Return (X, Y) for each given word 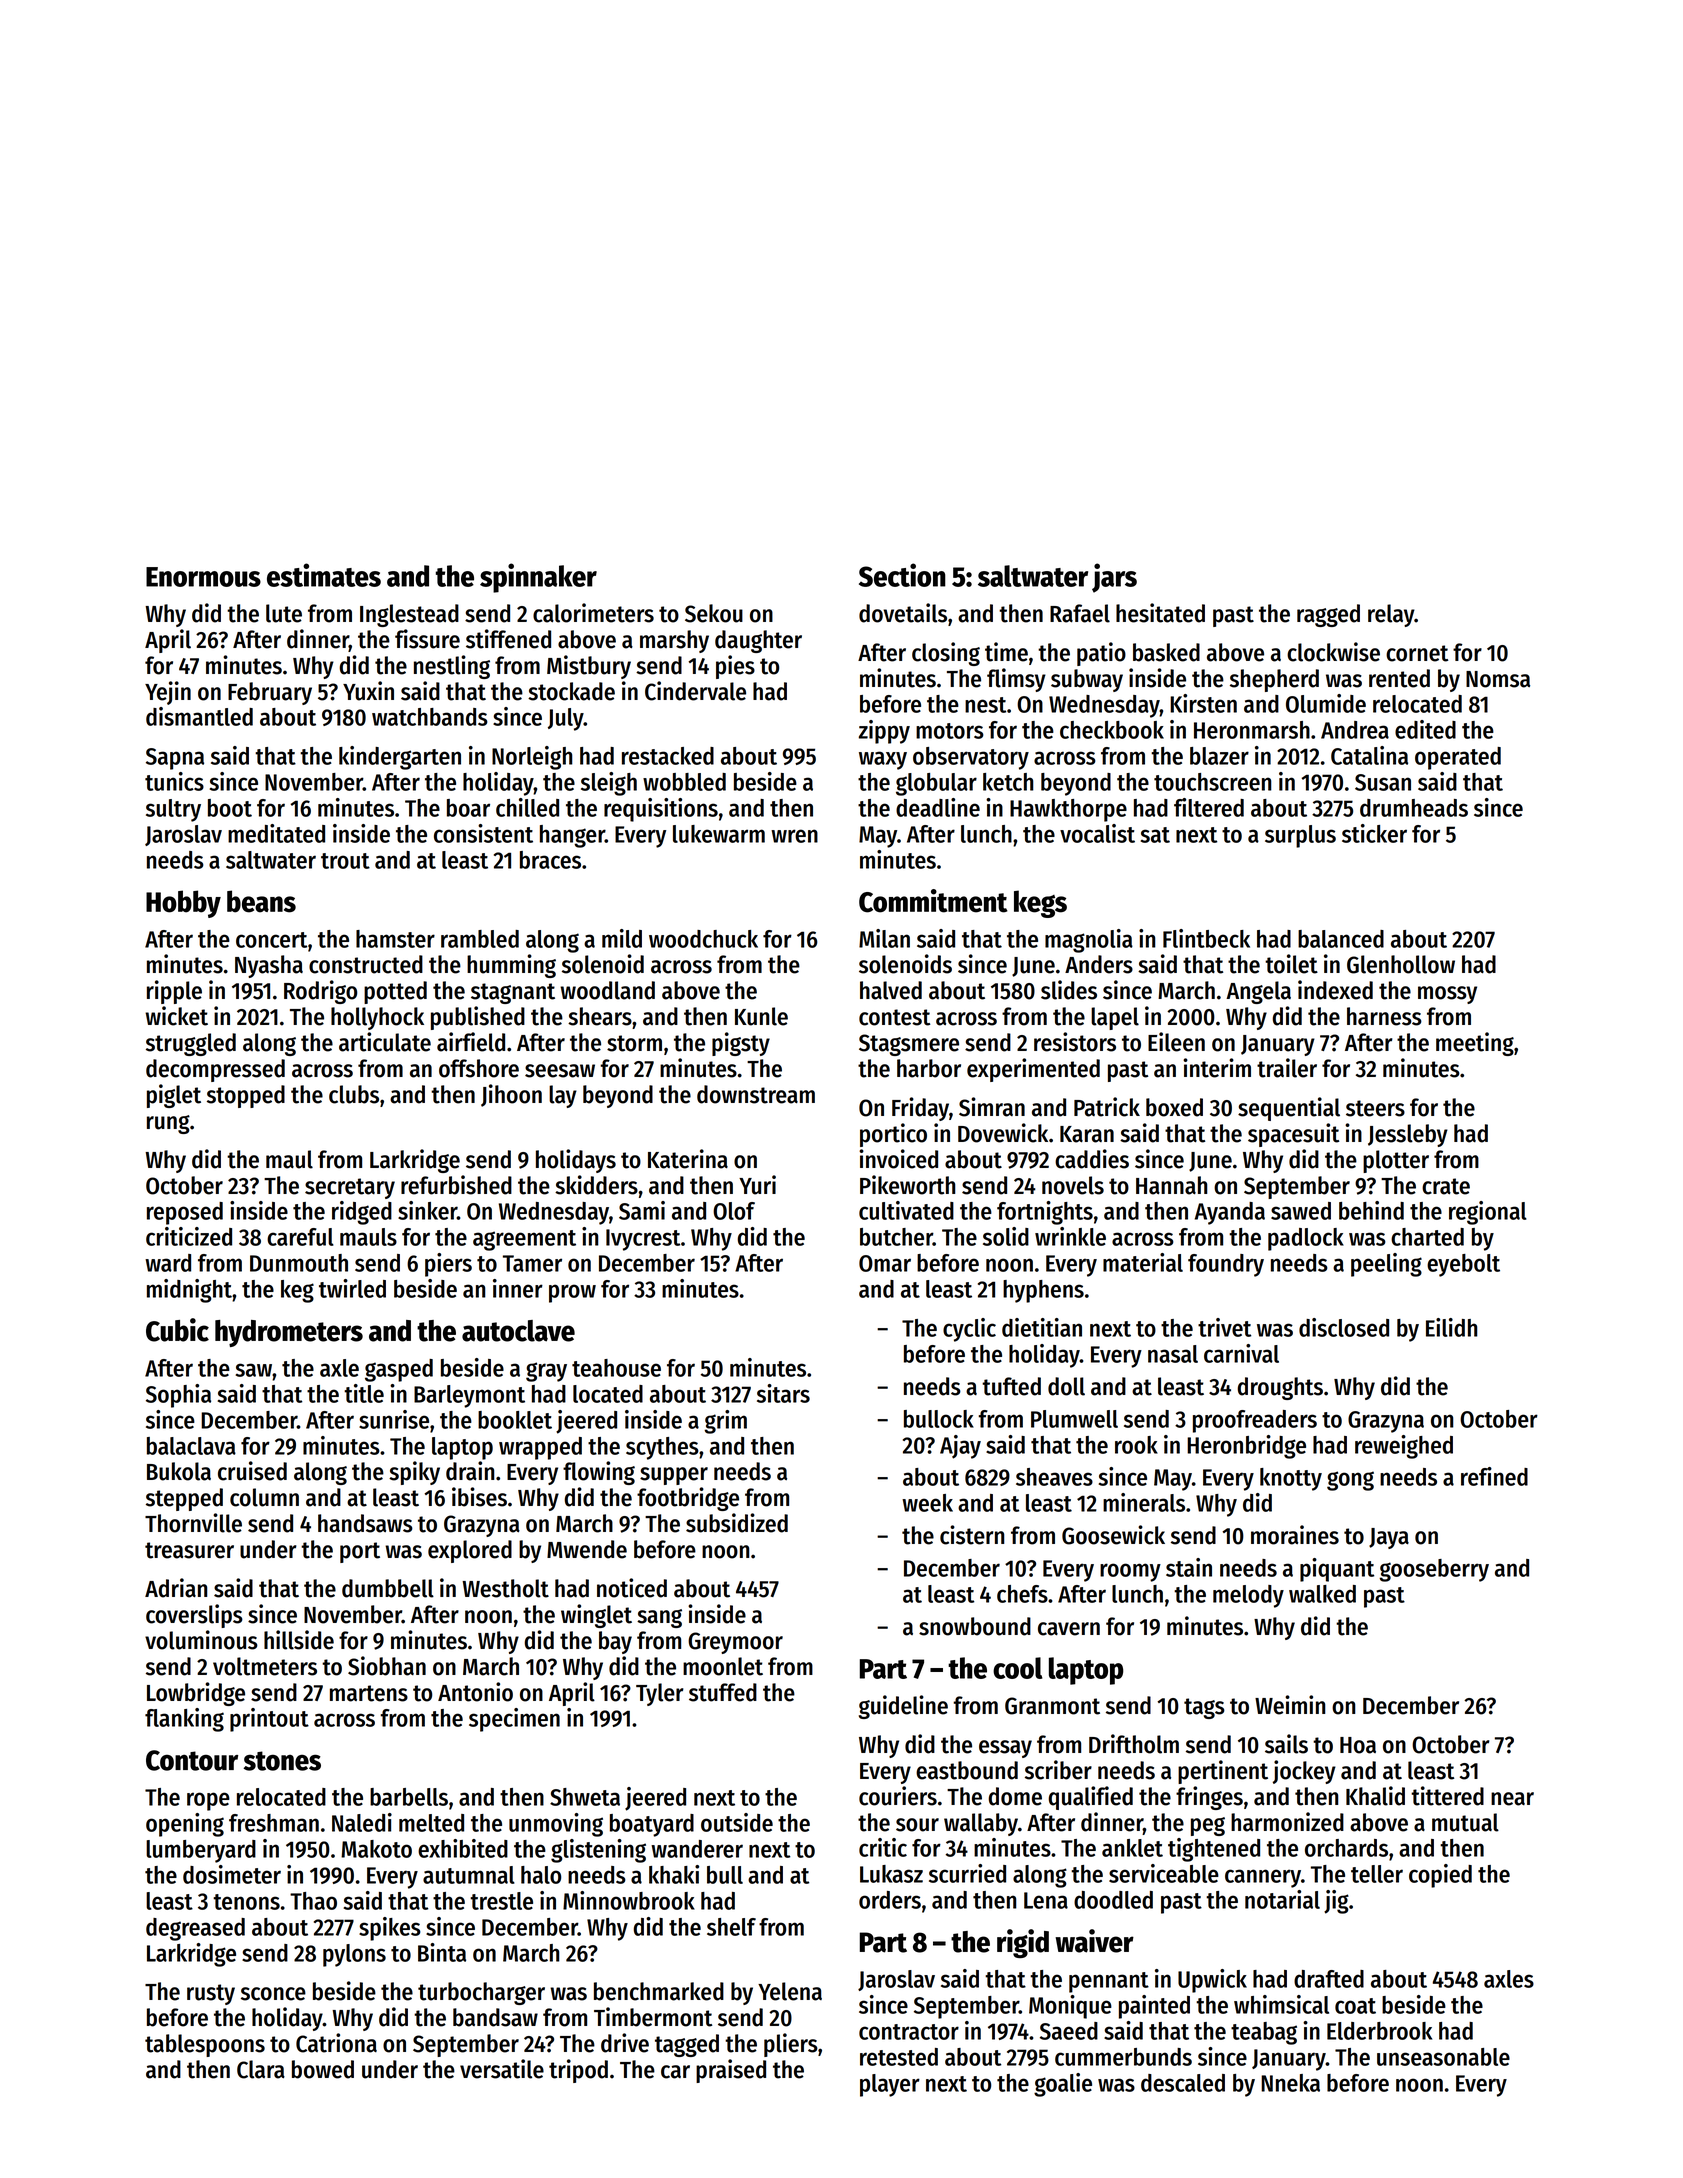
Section (902, 575)
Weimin (1290, 1705)
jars (1114, 578)
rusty (211, 1994)
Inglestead (409, 615)
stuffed (723, 1692)
